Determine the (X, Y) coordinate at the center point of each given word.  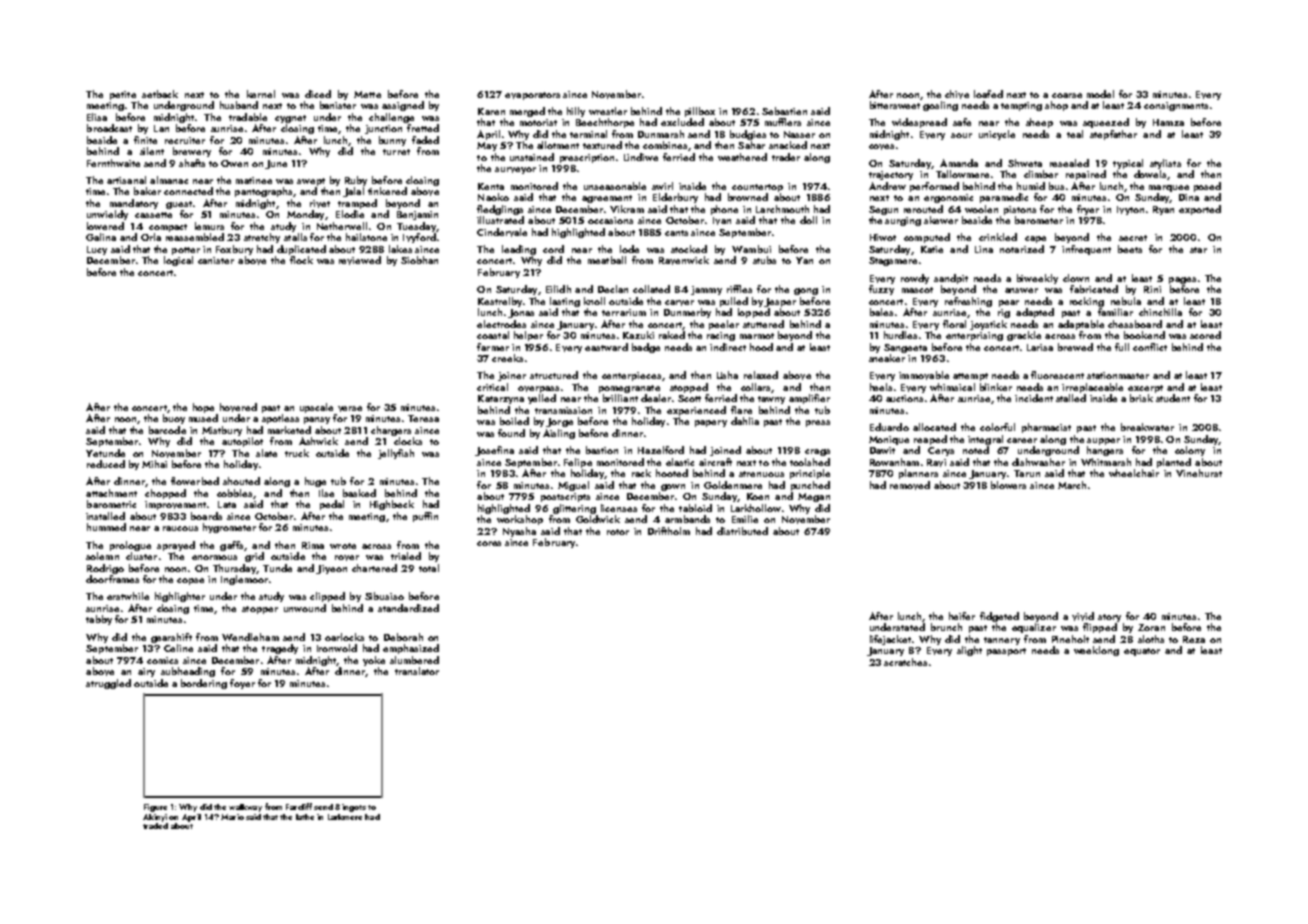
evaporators (532, 96)
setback (160, 94)
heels (881, 387)
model (1100, 94)
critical (492, 387)
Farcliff (299, 806)
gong (806, 291)
